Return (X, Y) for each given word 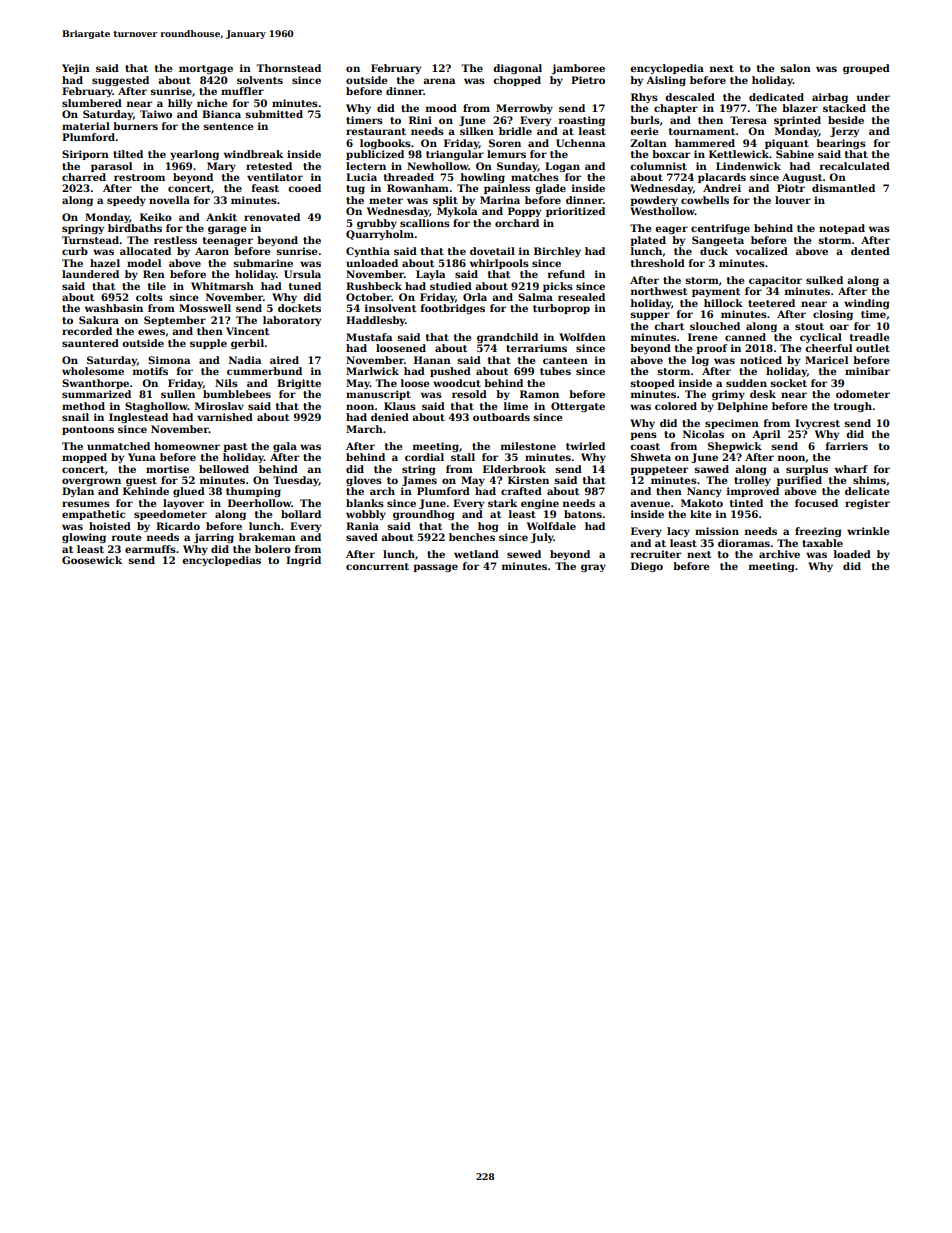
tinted (746, 503)
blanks (365, 503)
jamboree (578, 69)
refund (566, 274)
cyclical (821, 338)
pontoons (88, 430)
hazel (105, 263)
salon (795, 68)
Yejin (76, 69)
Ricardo (178, 526)
